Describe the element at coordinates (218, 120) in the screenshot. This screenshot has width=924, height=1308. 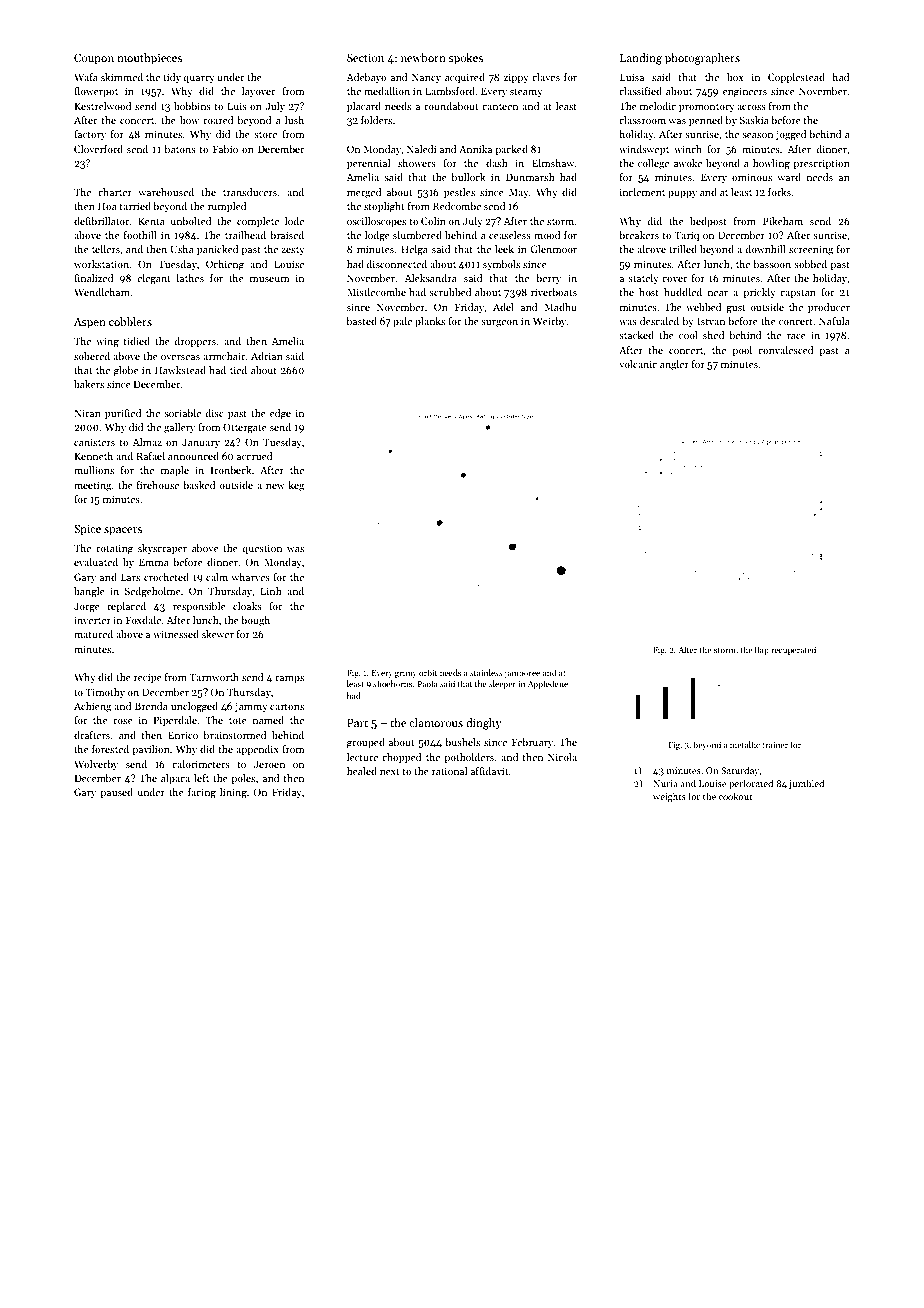
I see `roared` at that location.
